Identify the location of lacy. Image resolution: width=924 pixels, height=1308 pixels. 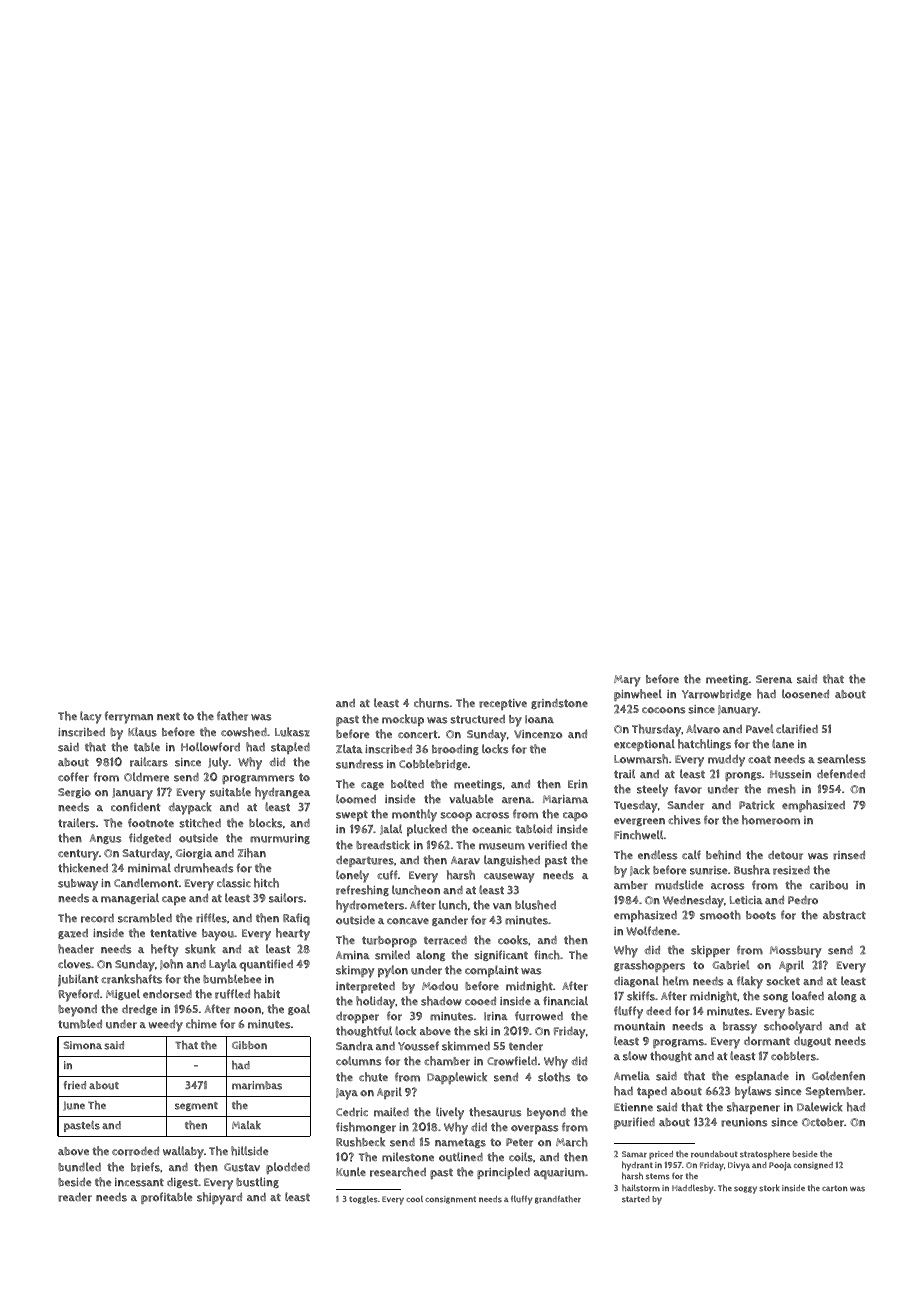
(91, 717).
